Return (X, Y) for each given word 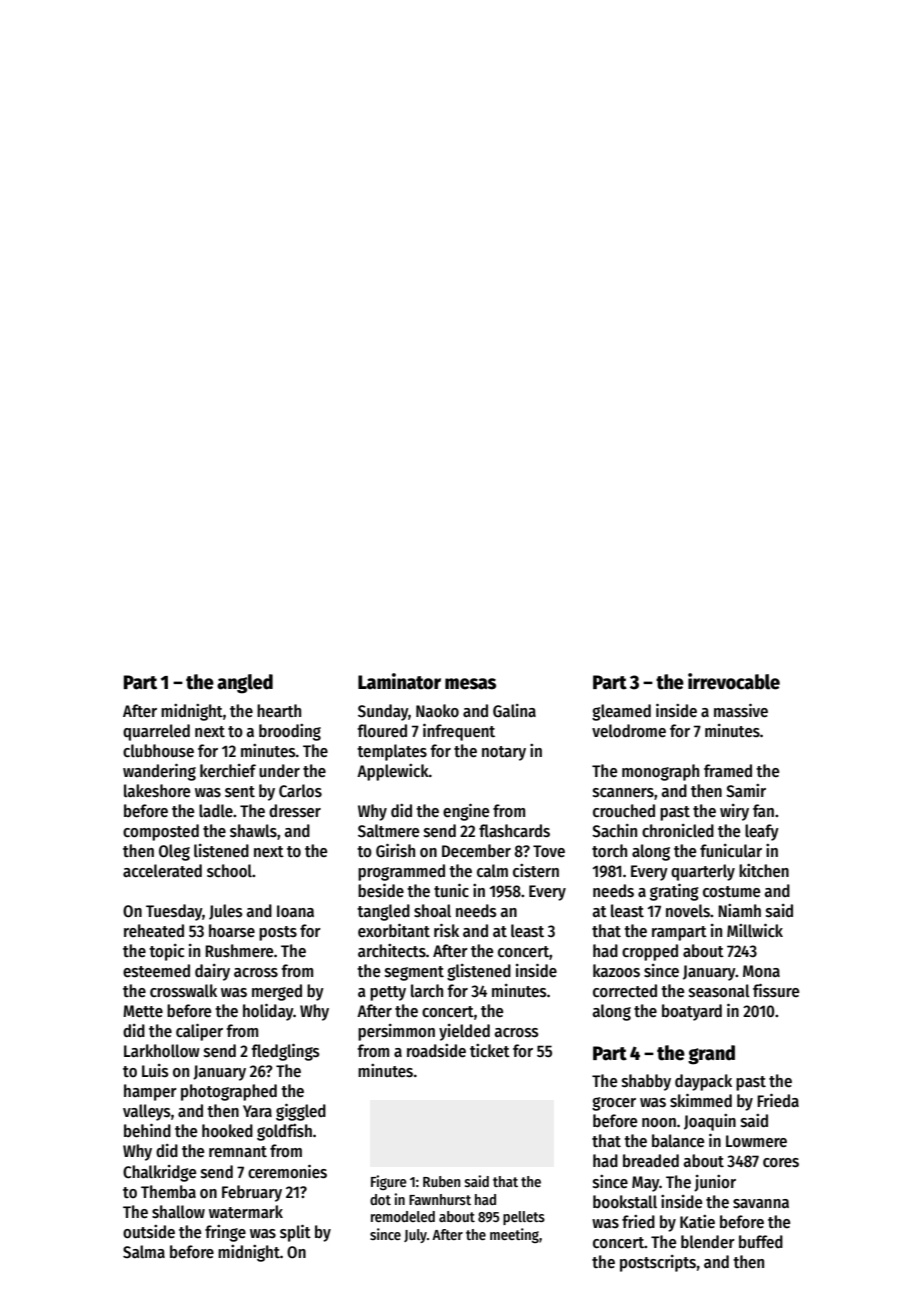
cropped (650, 952)
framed (728, 771)
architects (392, 951)
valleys (147, 1112)
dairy (212, 972)
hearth (279, 711)
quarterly (703, 872)
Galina (514, 711)
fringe (225, 1233)
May (645, 1184)
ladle (216, 811)
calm (492, 871)
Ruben (441, 1181)
